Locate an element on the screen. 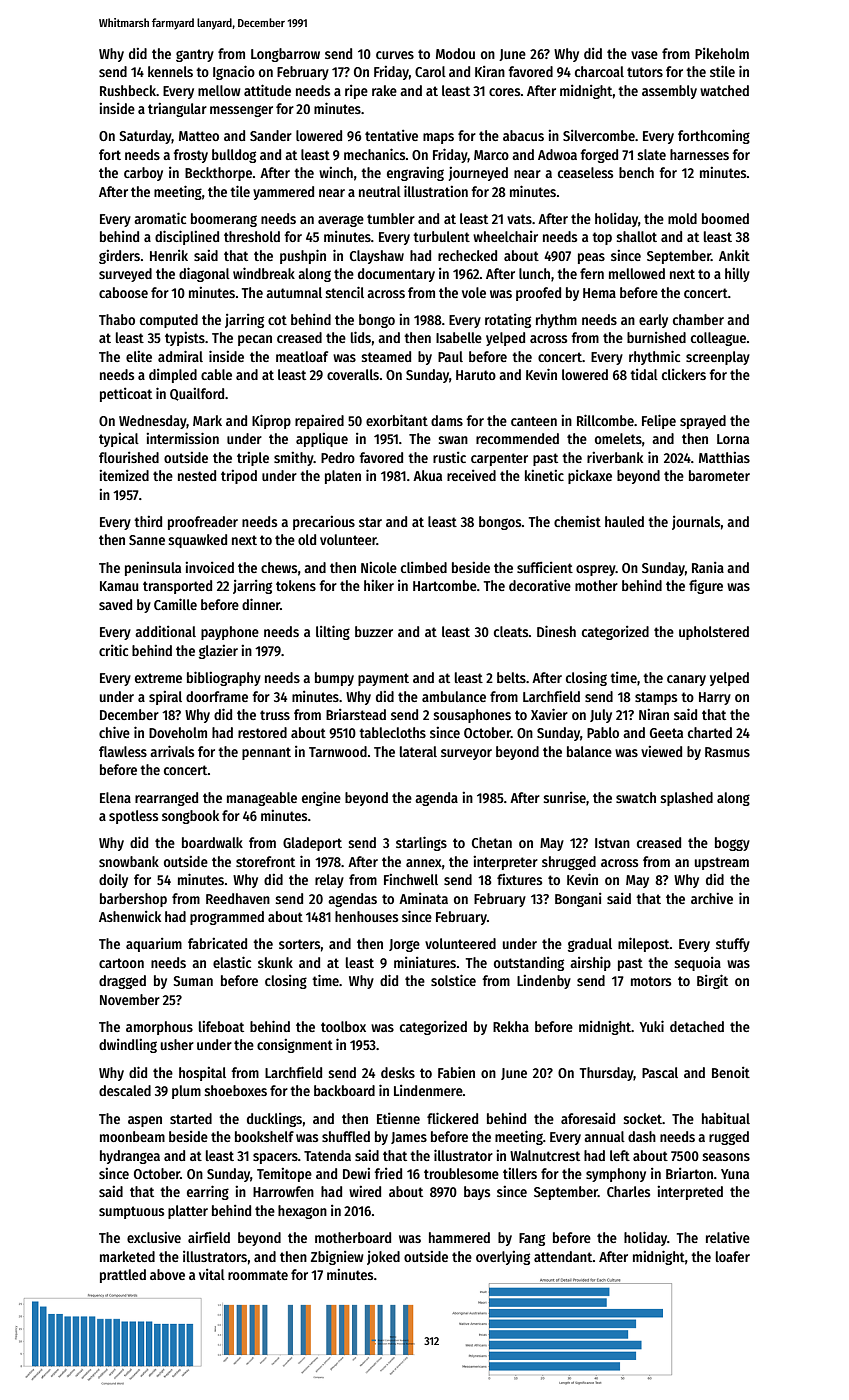  dash is located at coordinates (642, 1136).
